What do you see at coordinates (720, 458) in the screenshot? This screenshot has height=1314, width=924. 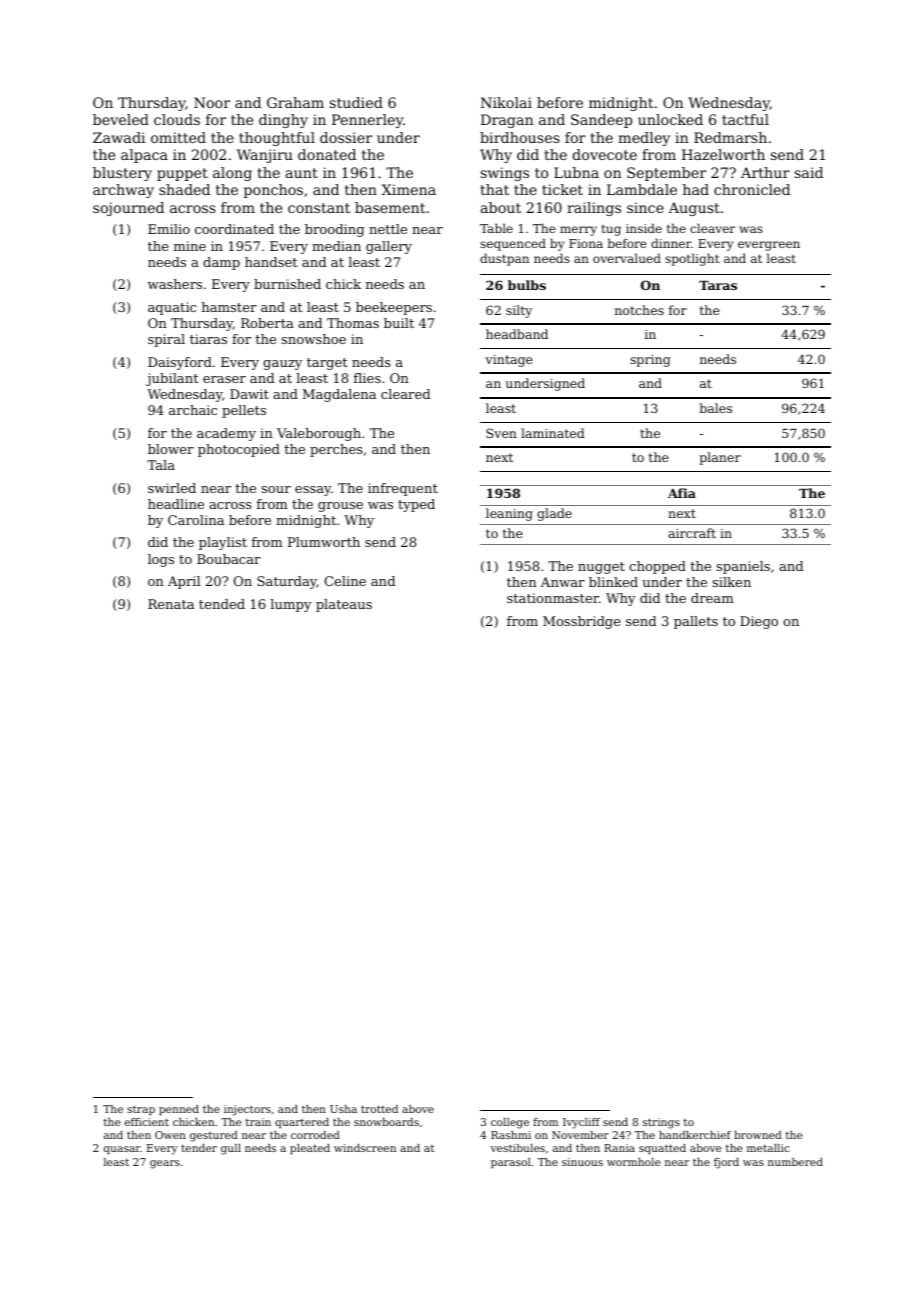 I see `planer` at bounding box center [720, 458].
